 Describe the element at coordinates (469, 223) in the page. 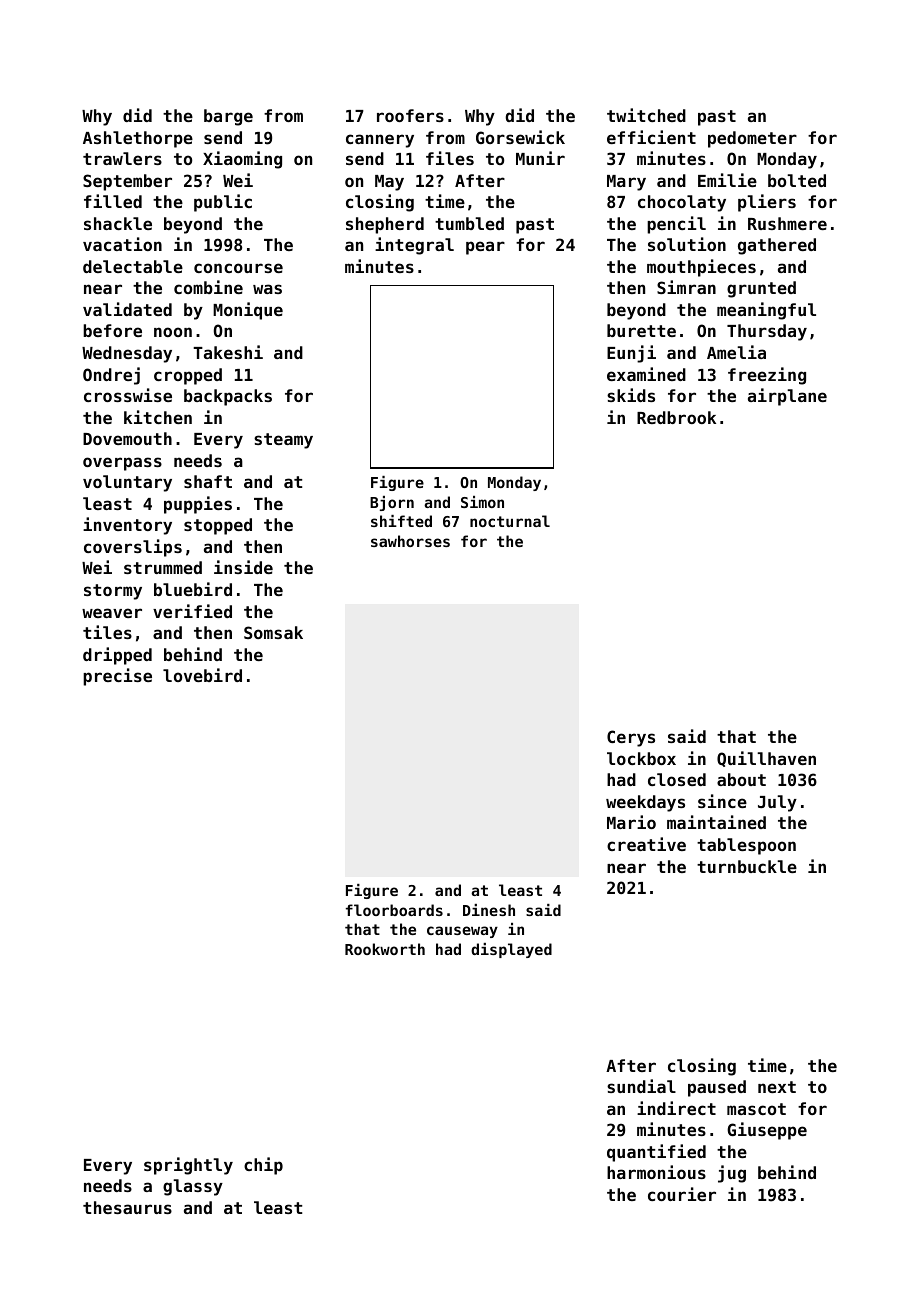

I see `tumbled` at that location.
